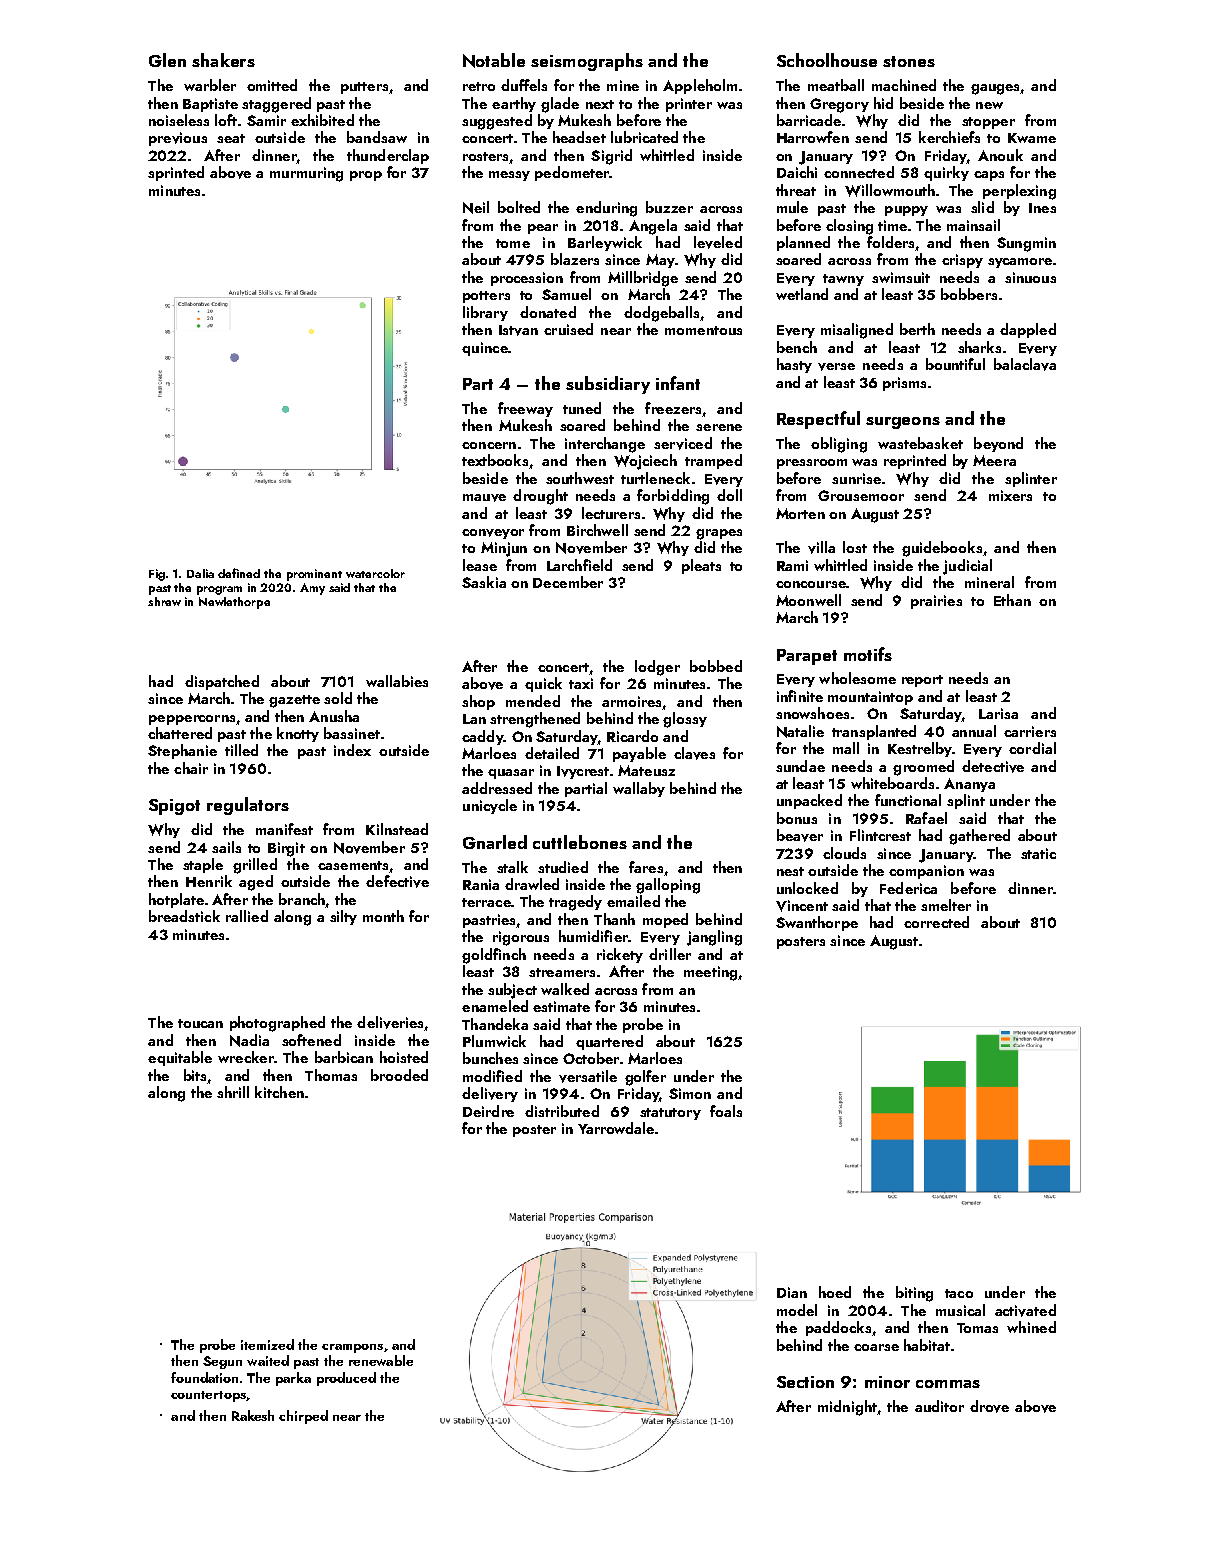 Image resolution: width=1205 pixels, height=1560 pixels. What do you see at coordinates (805, 1382) in the image?
I see `Section` at bounding box center [805, 1382].
